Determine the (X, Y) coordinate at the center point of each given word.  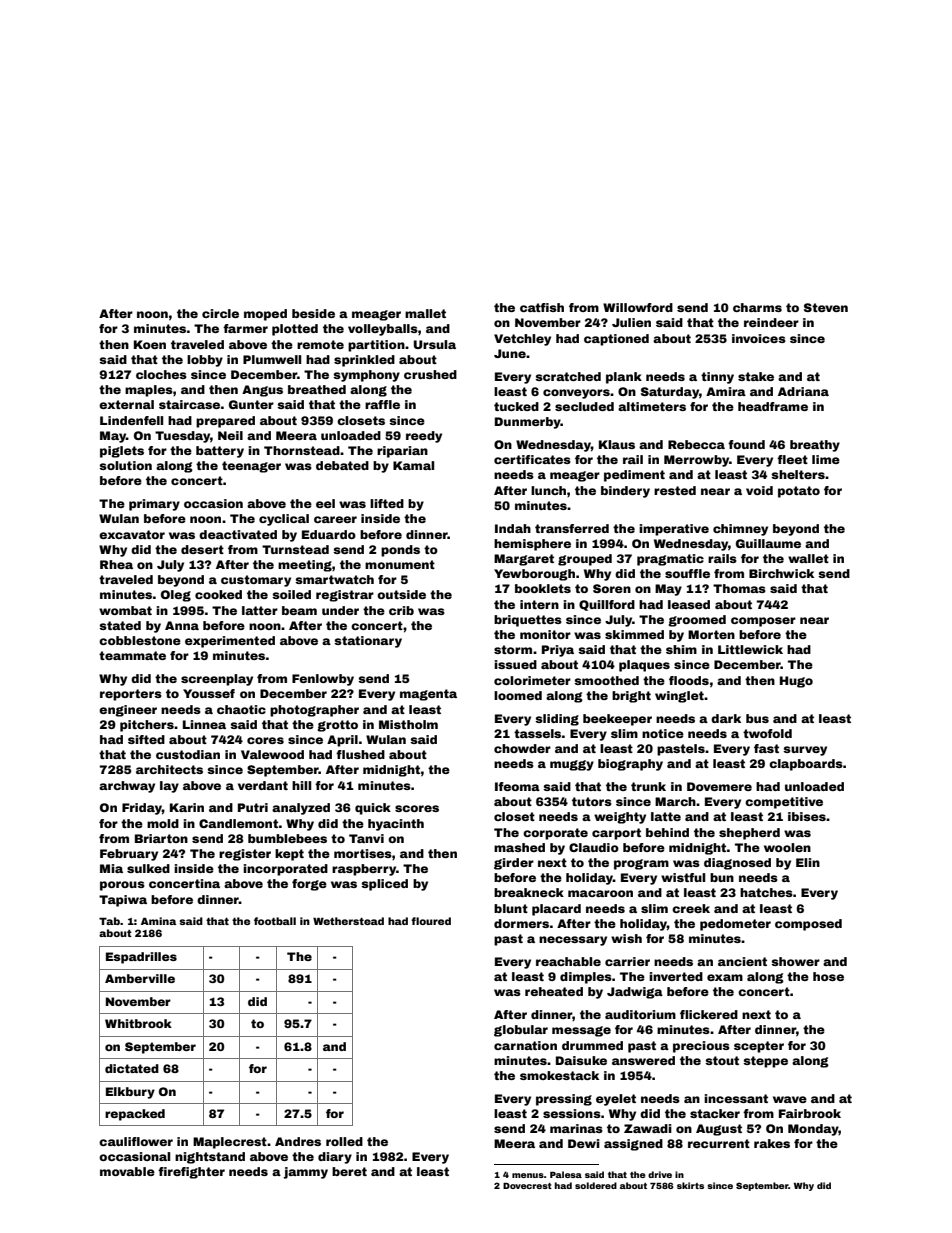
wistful (683, 877)
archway (127, 787)
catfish (542, 307)
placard (556, 910)
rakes (772, 1143)
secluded (584, 406)
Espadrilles (141, 958)
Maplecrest (230, 1143)
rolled (344, 1141)
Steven (826, 307)
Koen (150, 344)
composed (808, 925)
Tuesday (182, 437)
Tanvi (366, 838)
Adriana (803, 391)
